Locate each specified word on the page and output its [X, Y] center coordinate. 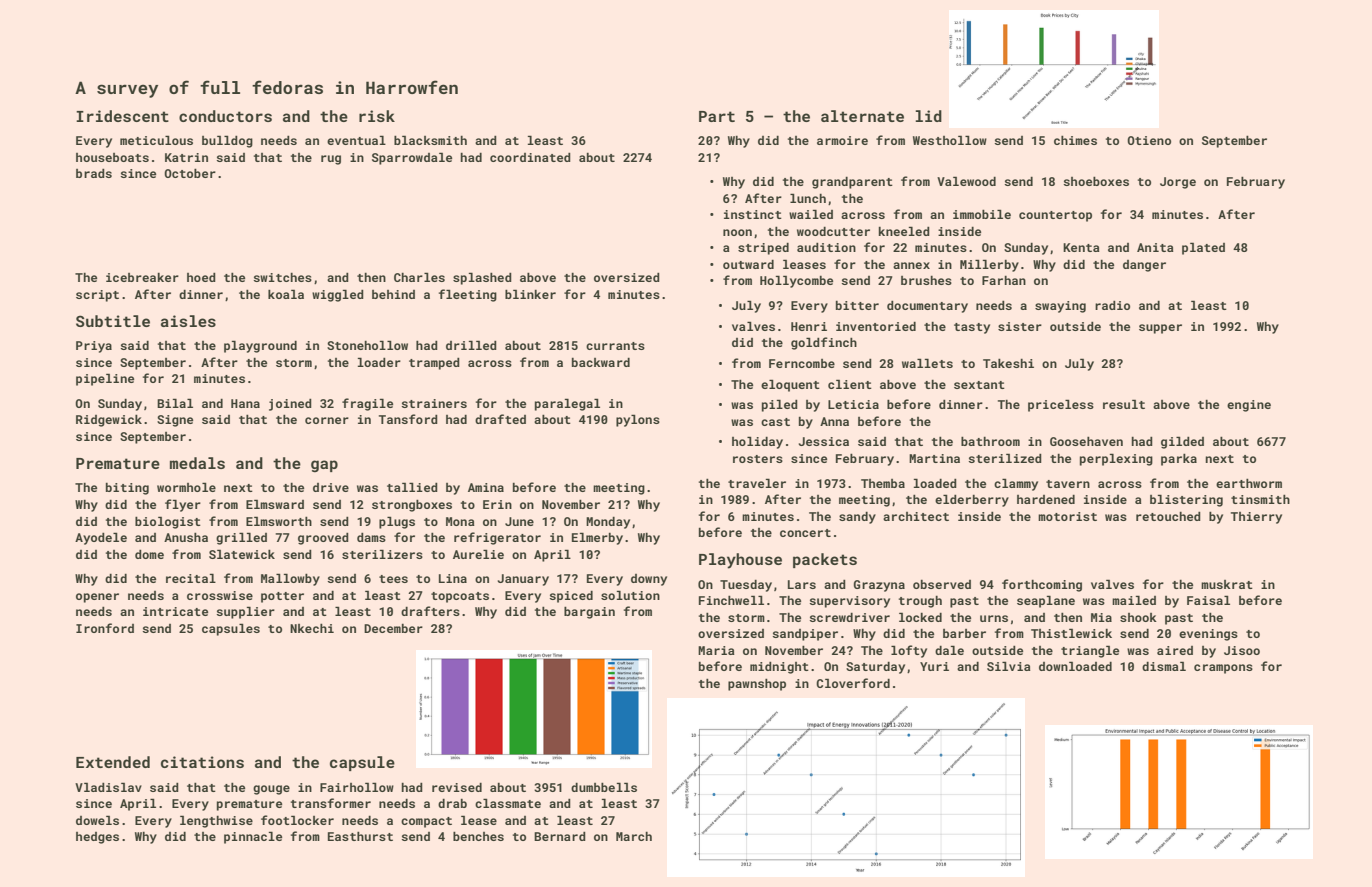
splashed [482, 278]
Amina [486, 487]
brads [94, 173]
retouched [1168, 516]
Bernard [560, 836]
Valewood [966, 181]
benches [478, 836]
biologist [168, 522]
